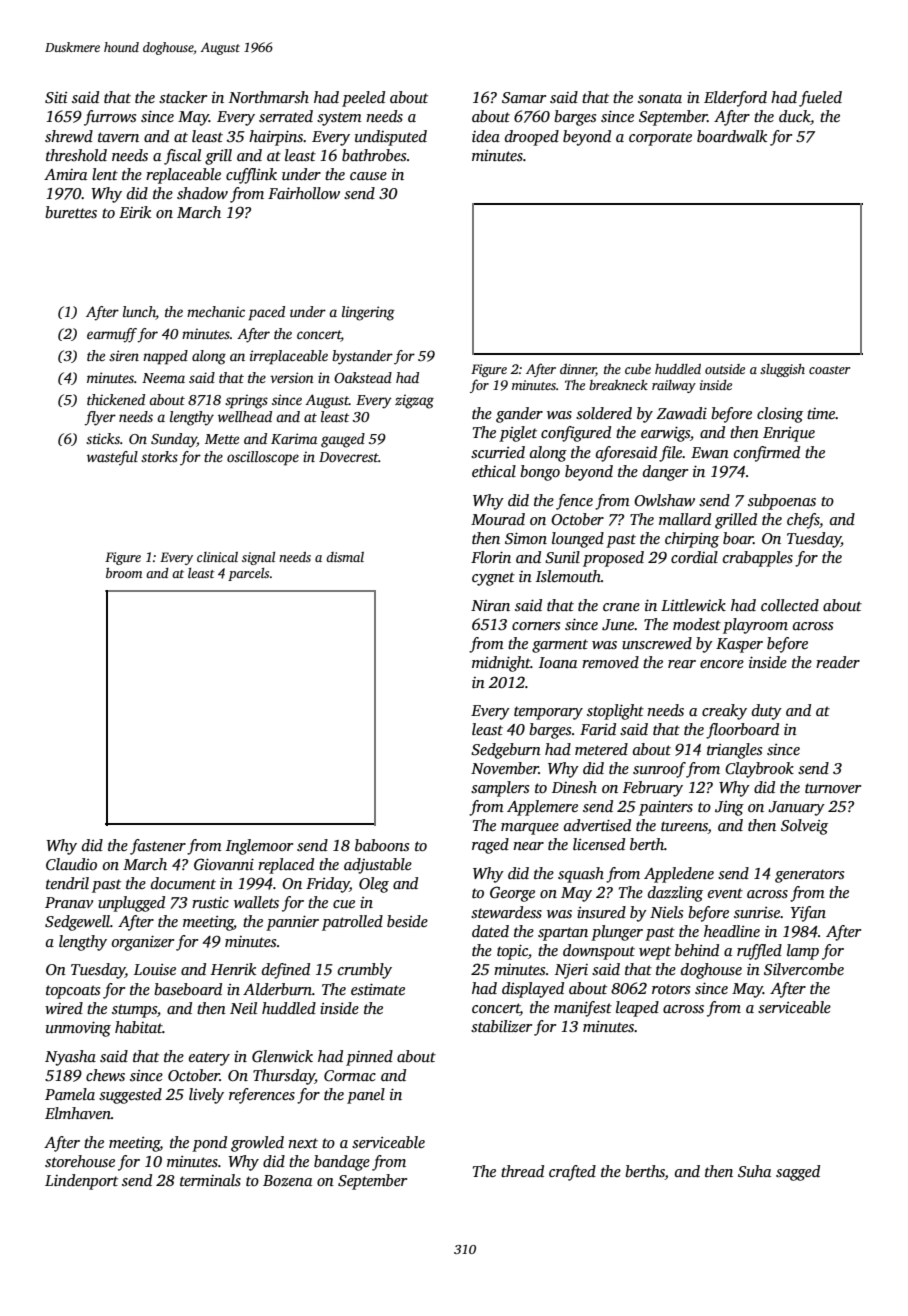 The height and width of the screenshot is (1316, 908). What do you see at coordinates (56, 98) in the screenshot?
I see `Siti` at bounding box center [56, 98].
